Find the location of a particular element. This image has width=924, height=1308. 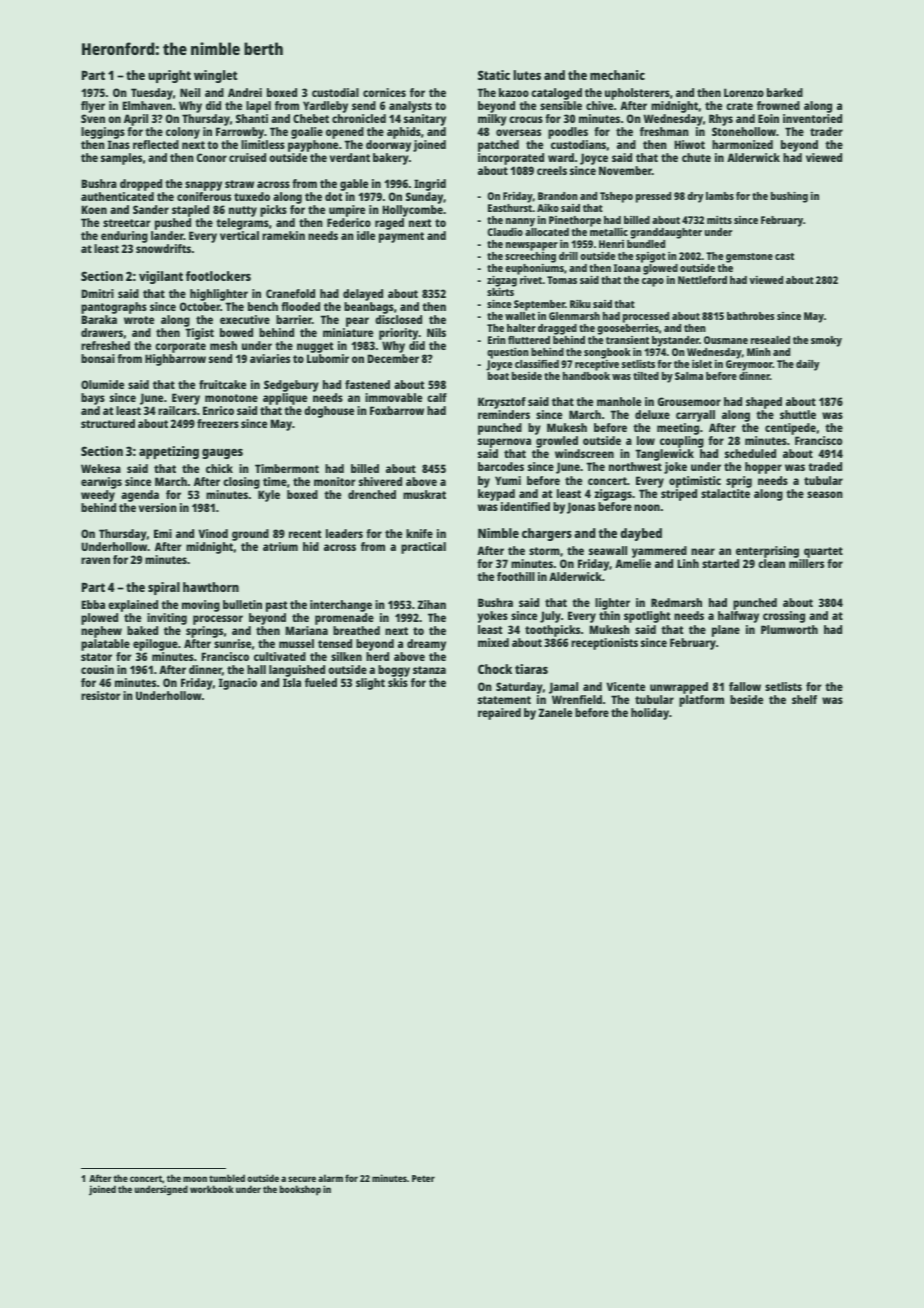

shelf is located at coordinates (804, 699).
